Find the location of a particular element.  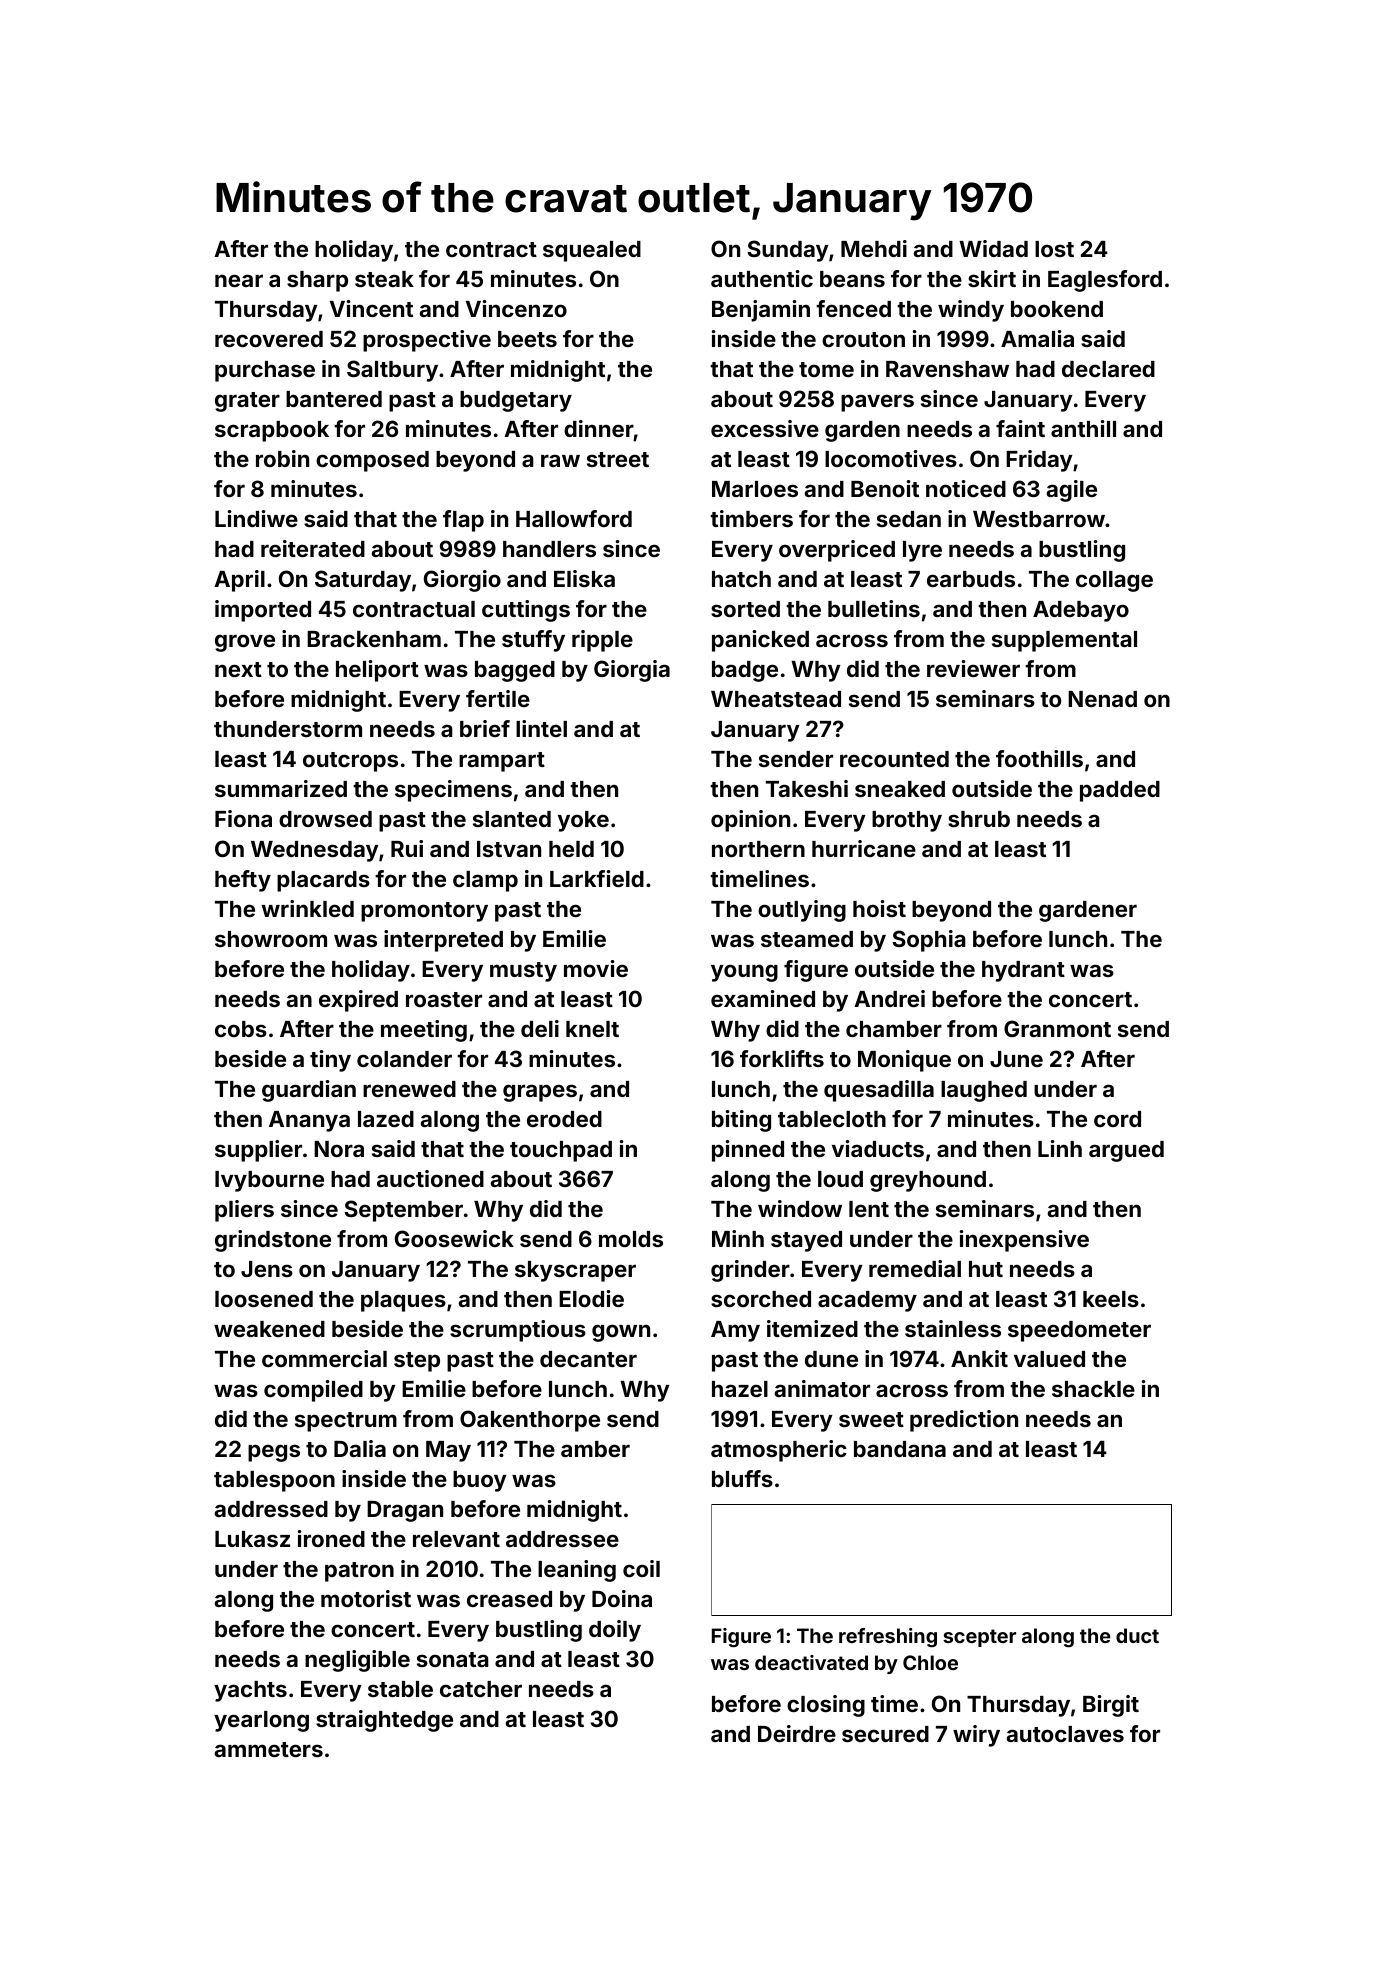

squealed is located at coordinates (592, 251).
